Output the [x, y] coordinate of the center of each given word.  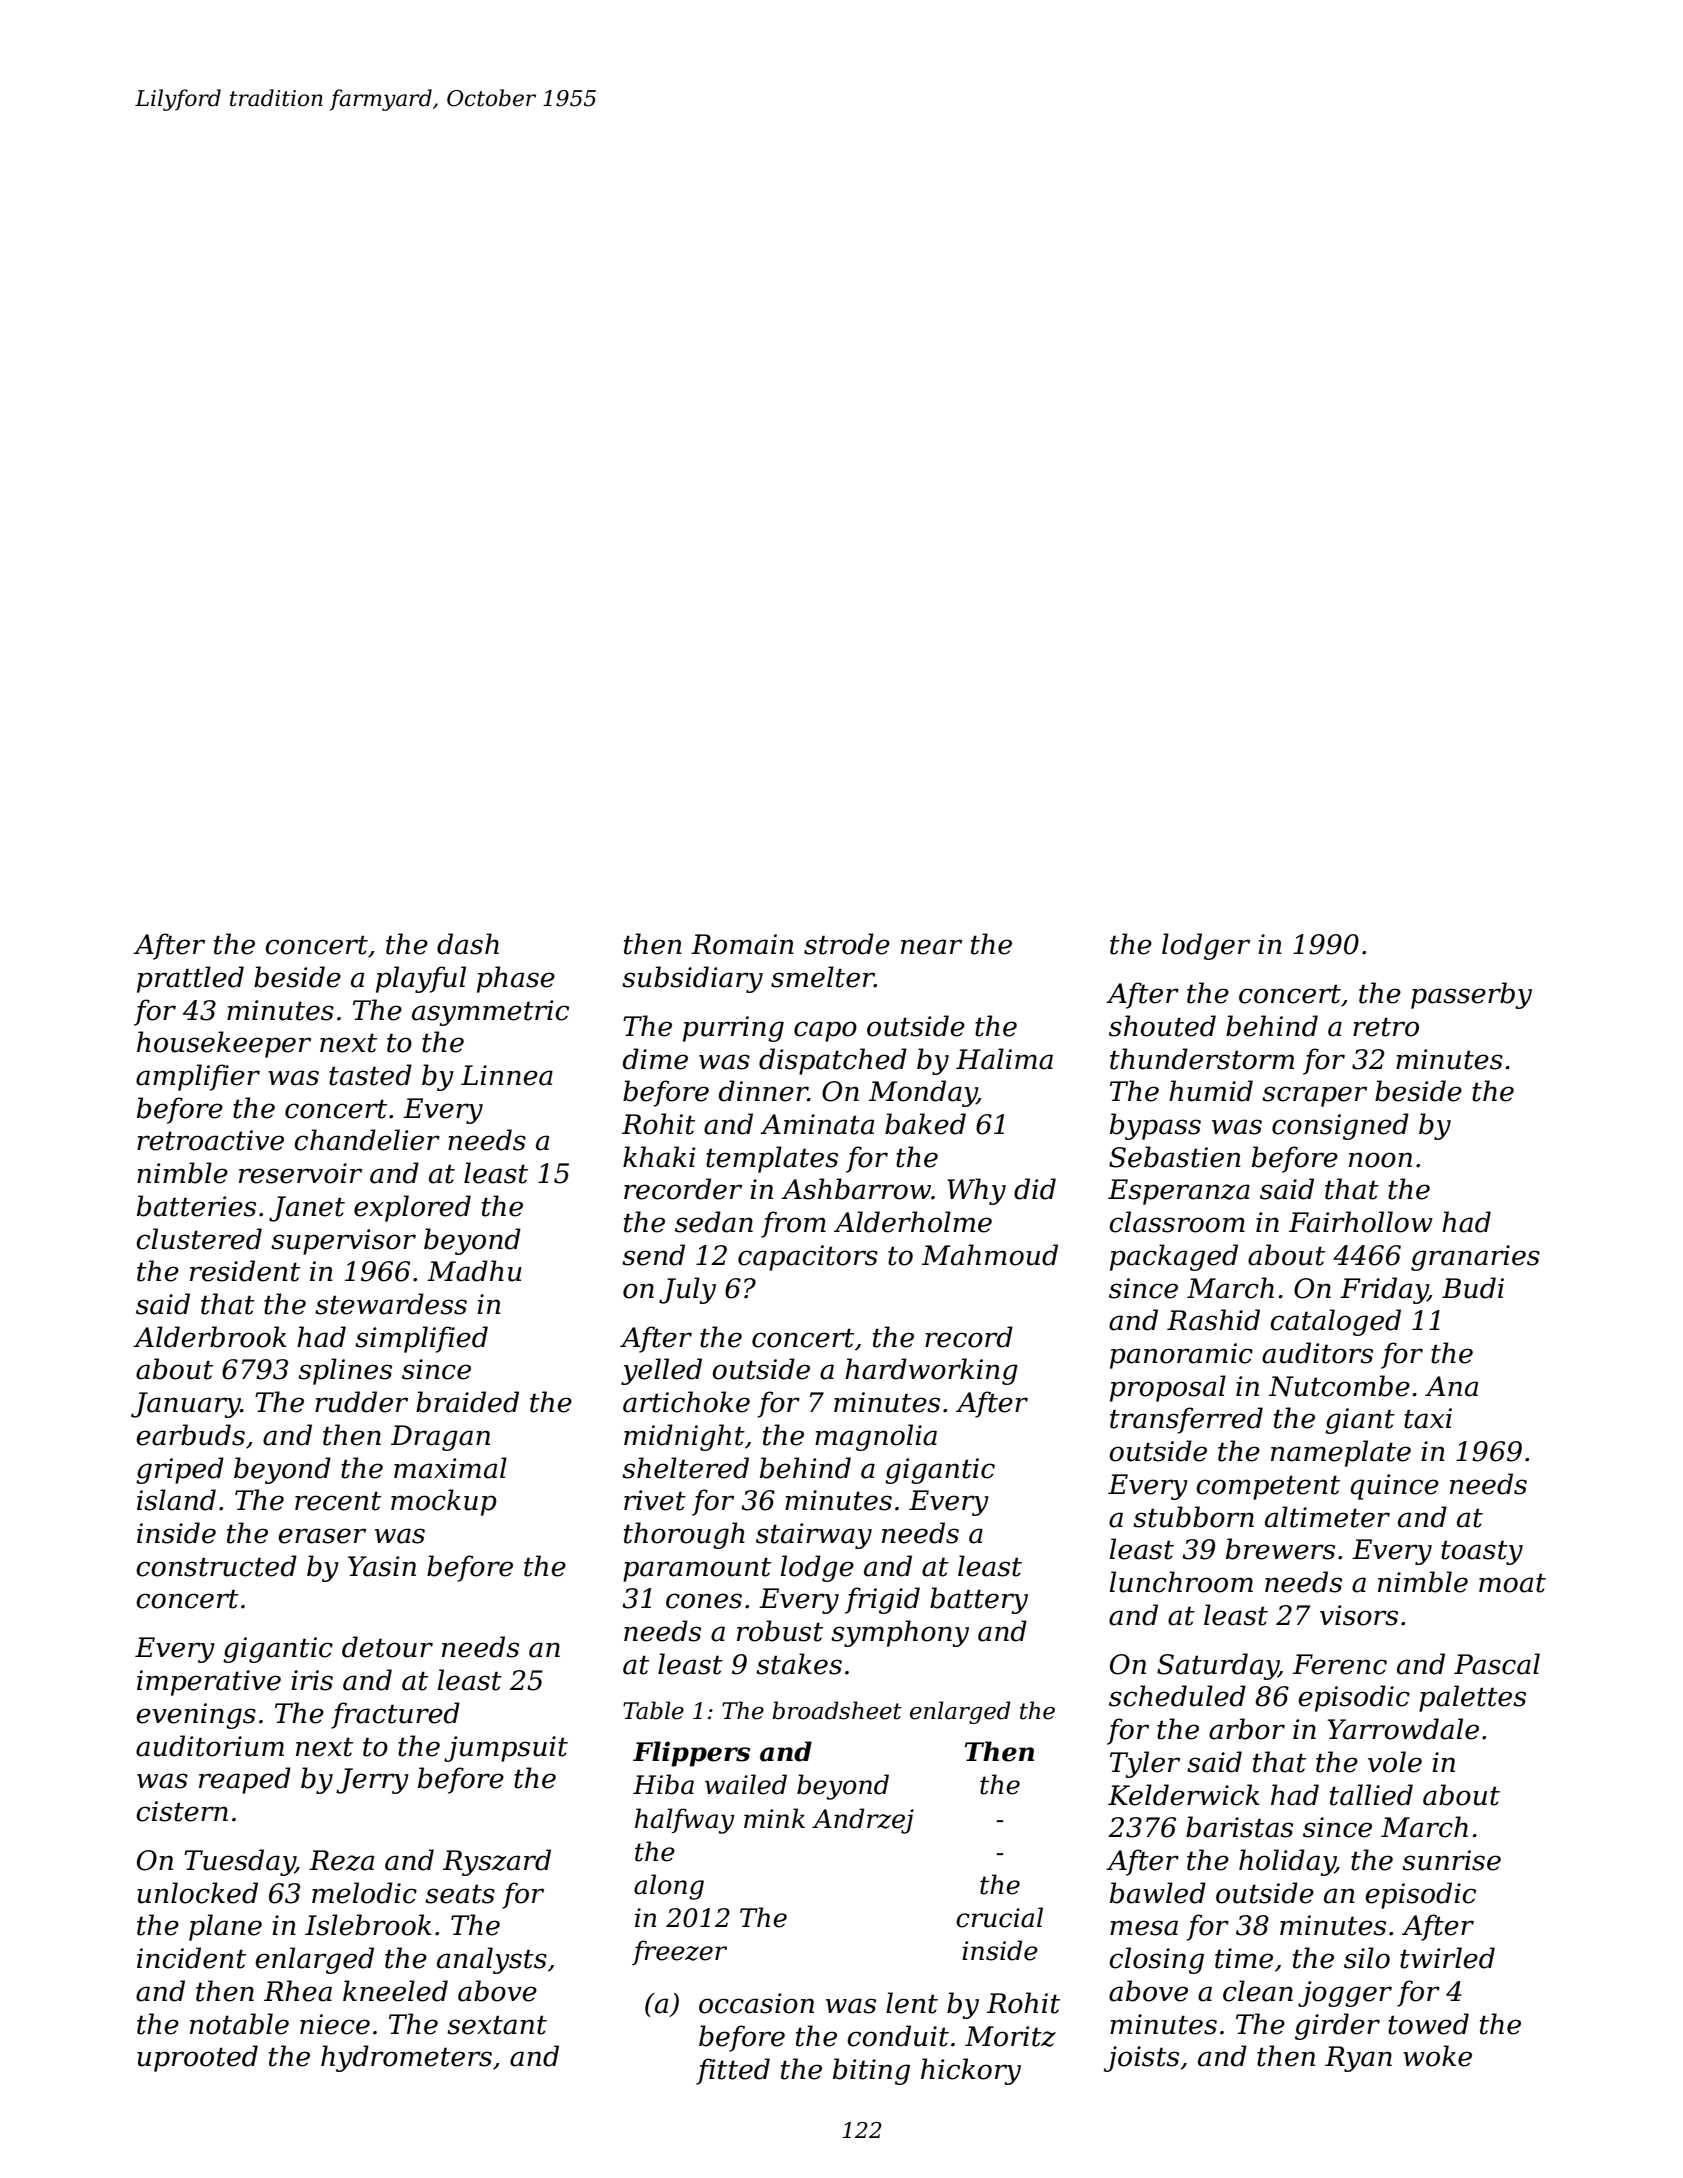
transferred [1186, 1420]
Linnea [507, 1075]
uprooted [197, 2058]
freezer [679, 1952]
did [1035, 1189]
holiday [1287, 1862]
